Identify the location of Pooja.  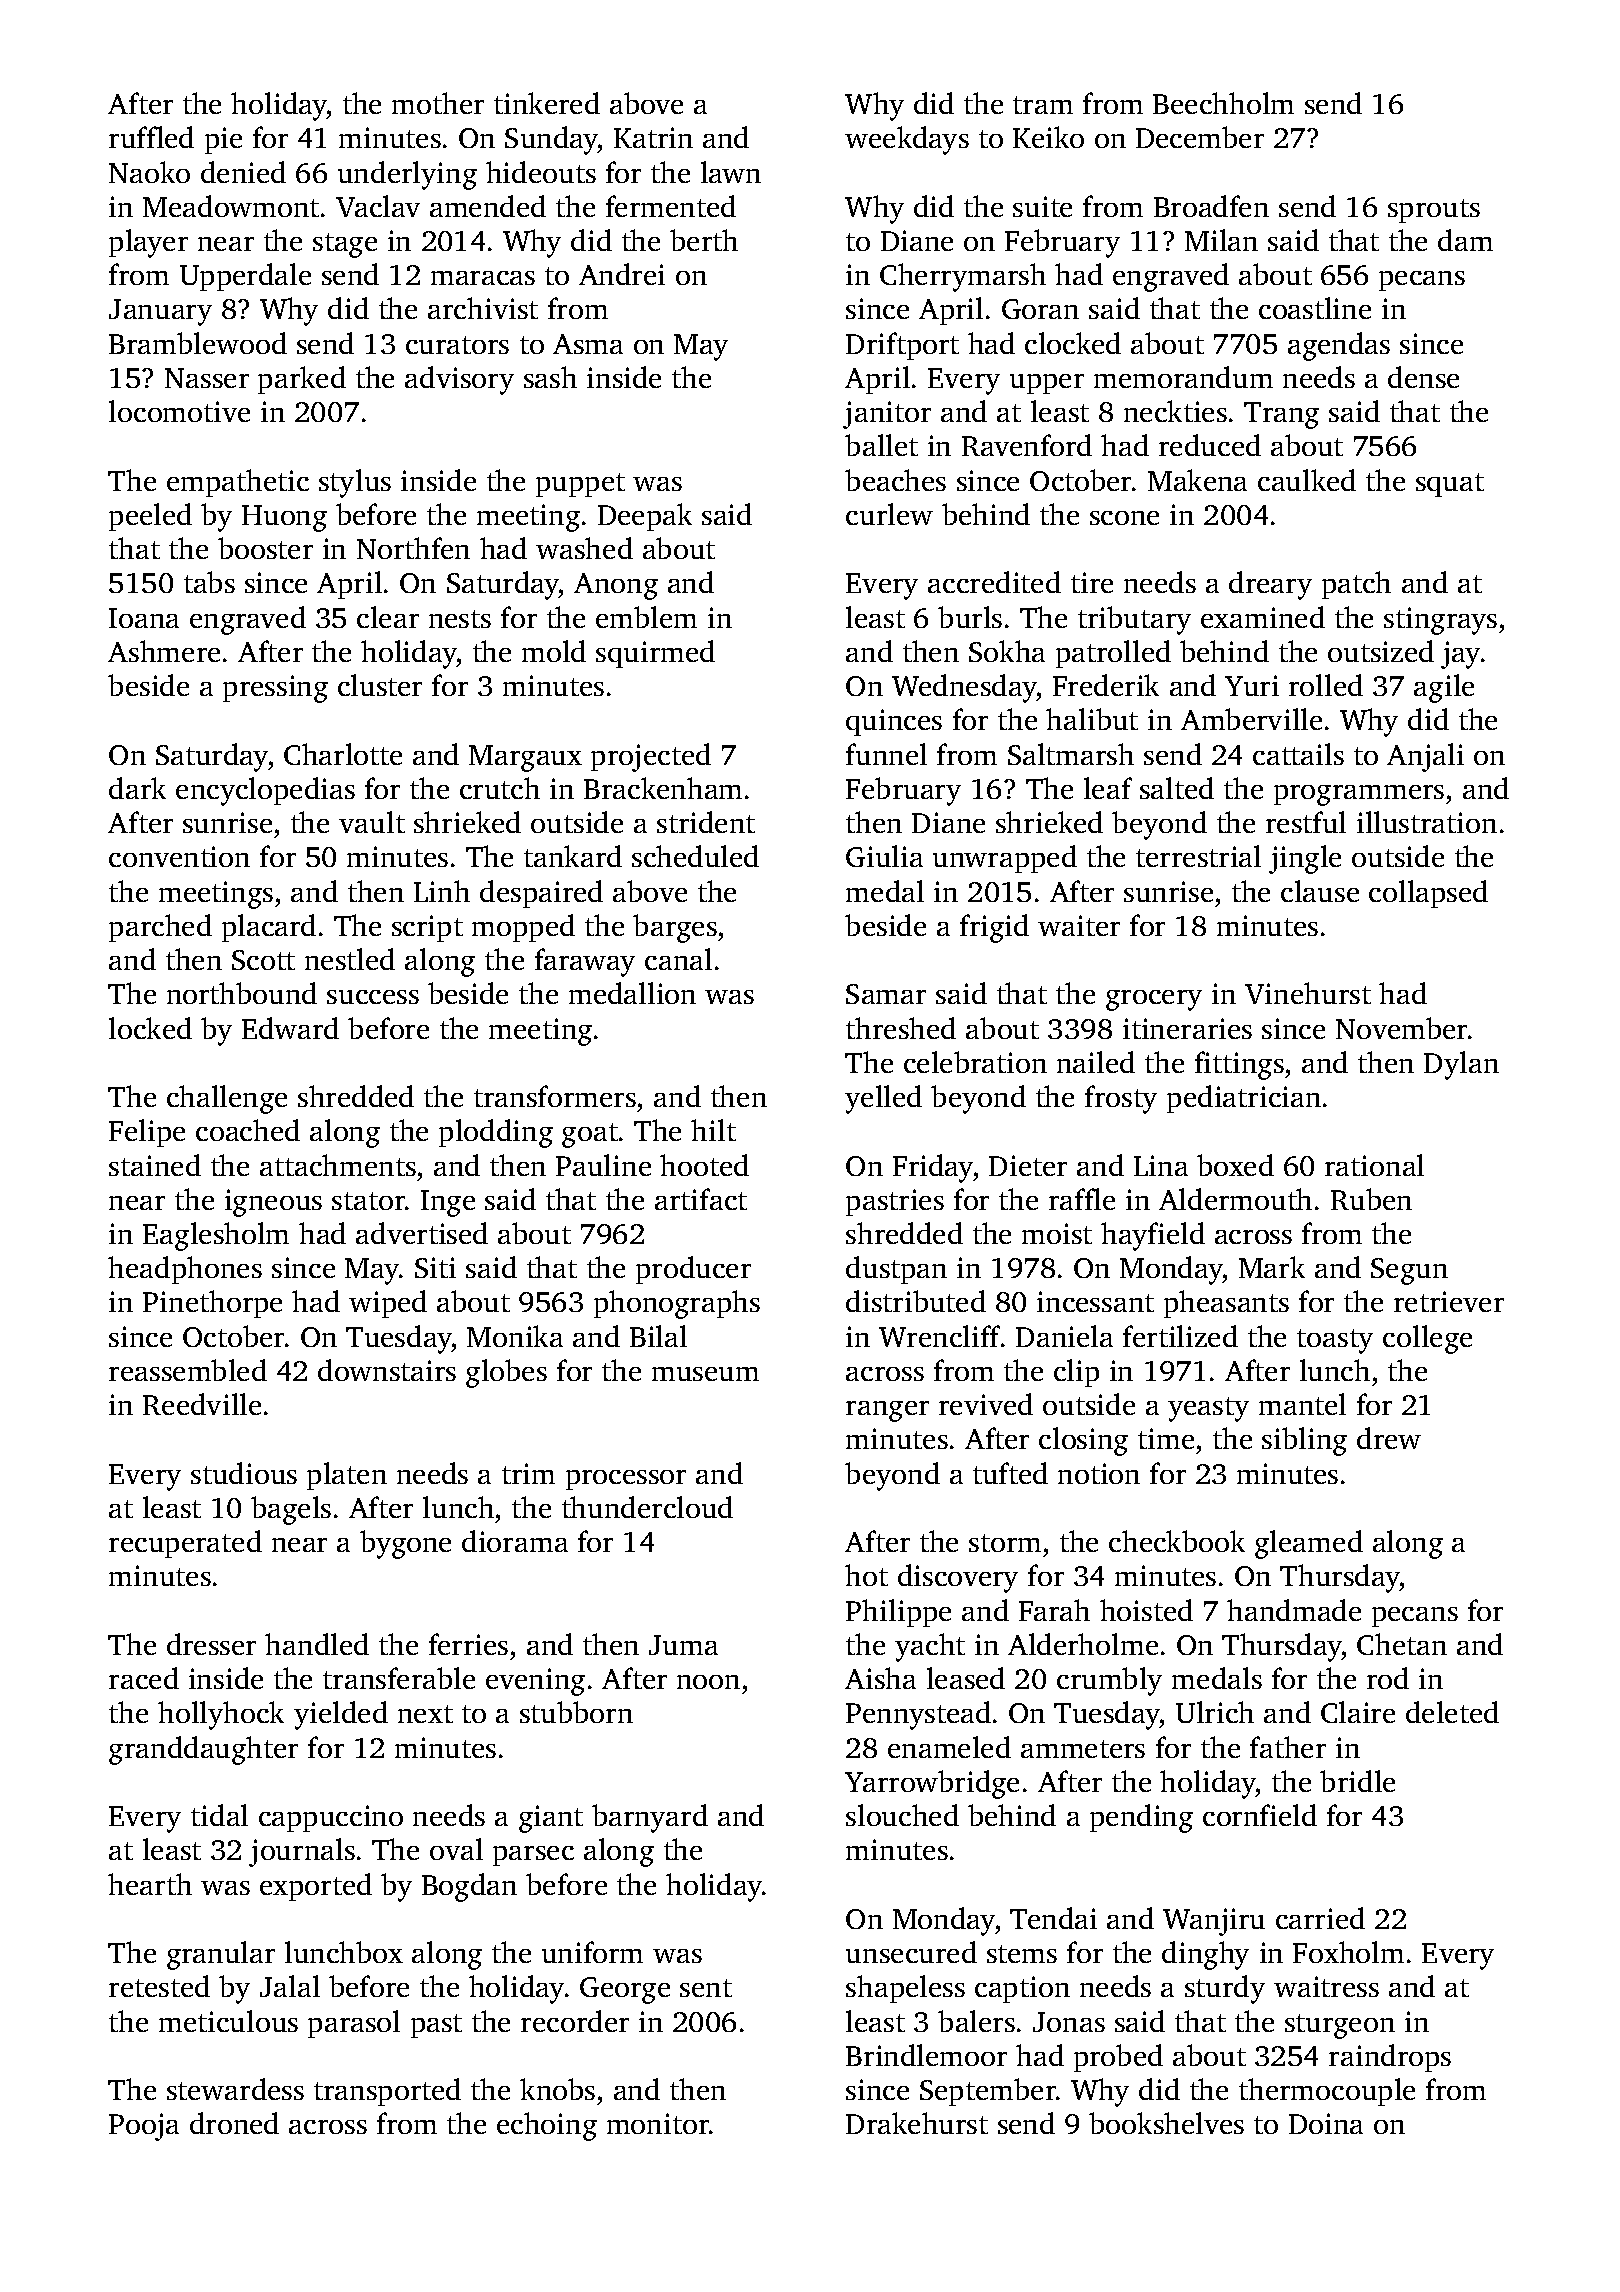
(144, 2127).
